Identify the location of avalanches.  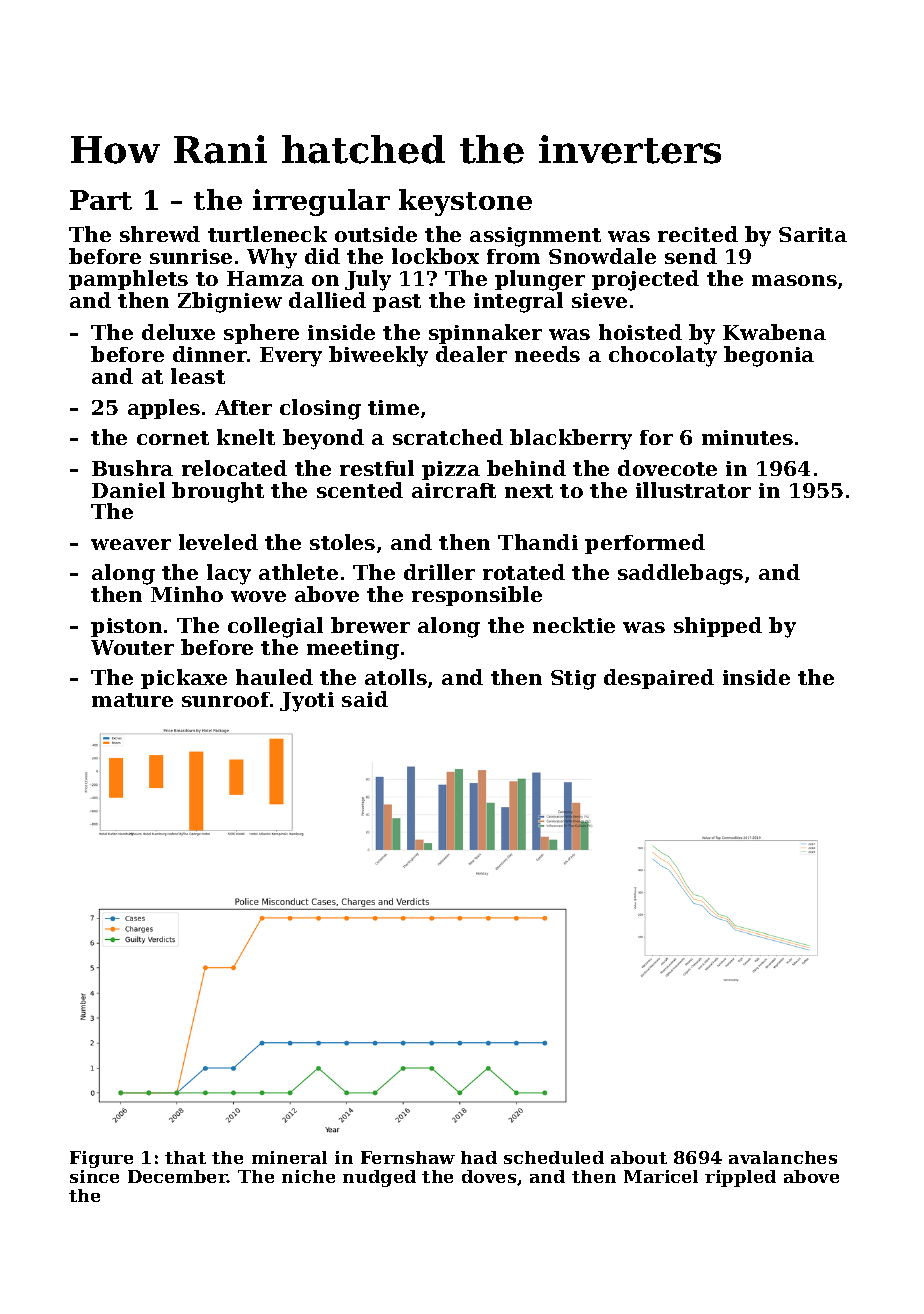
(783, 1157).
